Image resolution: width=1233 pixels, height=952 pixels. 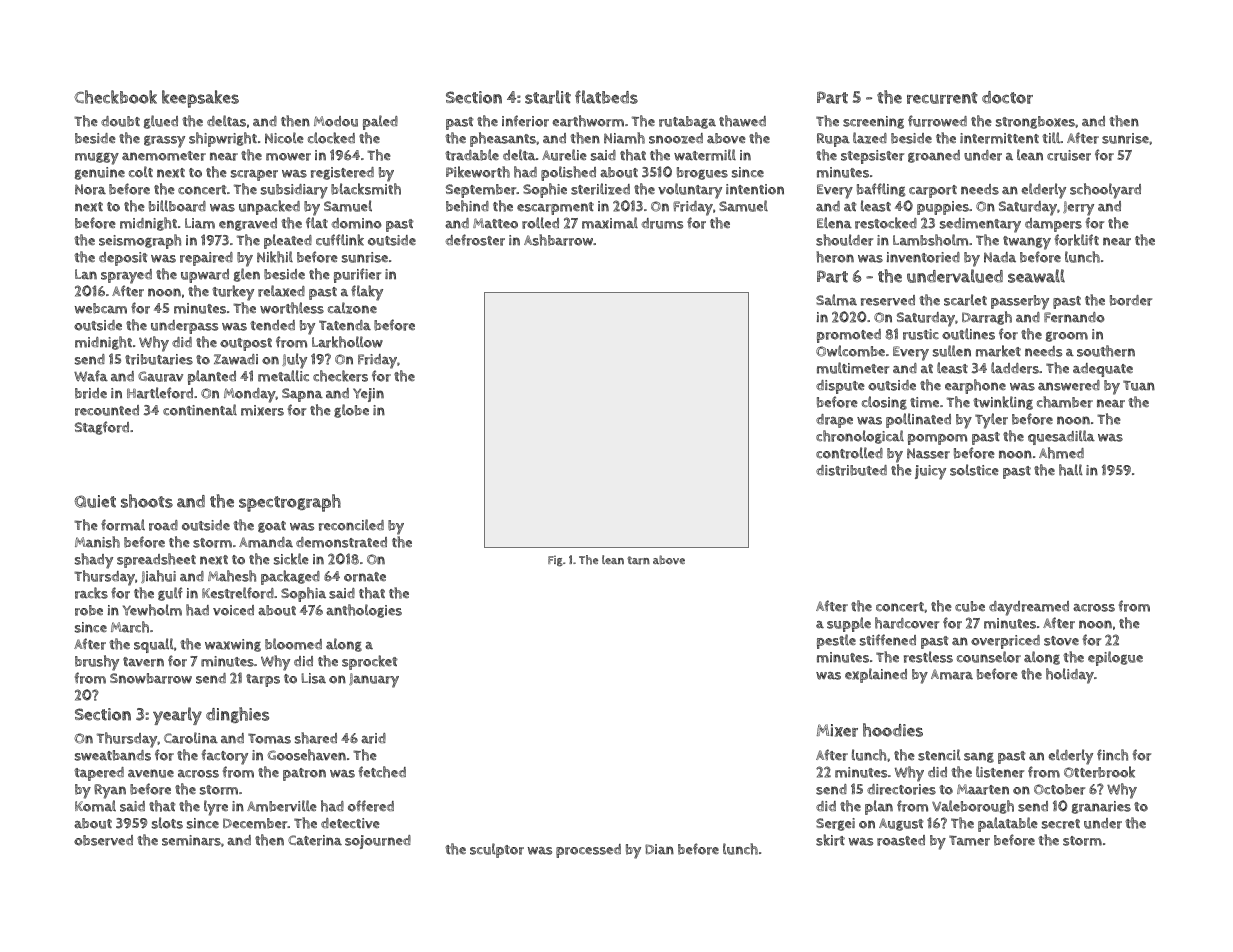 What do you see at coordinates (347, 342) in the document?
I see `Larkhollow` at bounding box center [347, 342].
